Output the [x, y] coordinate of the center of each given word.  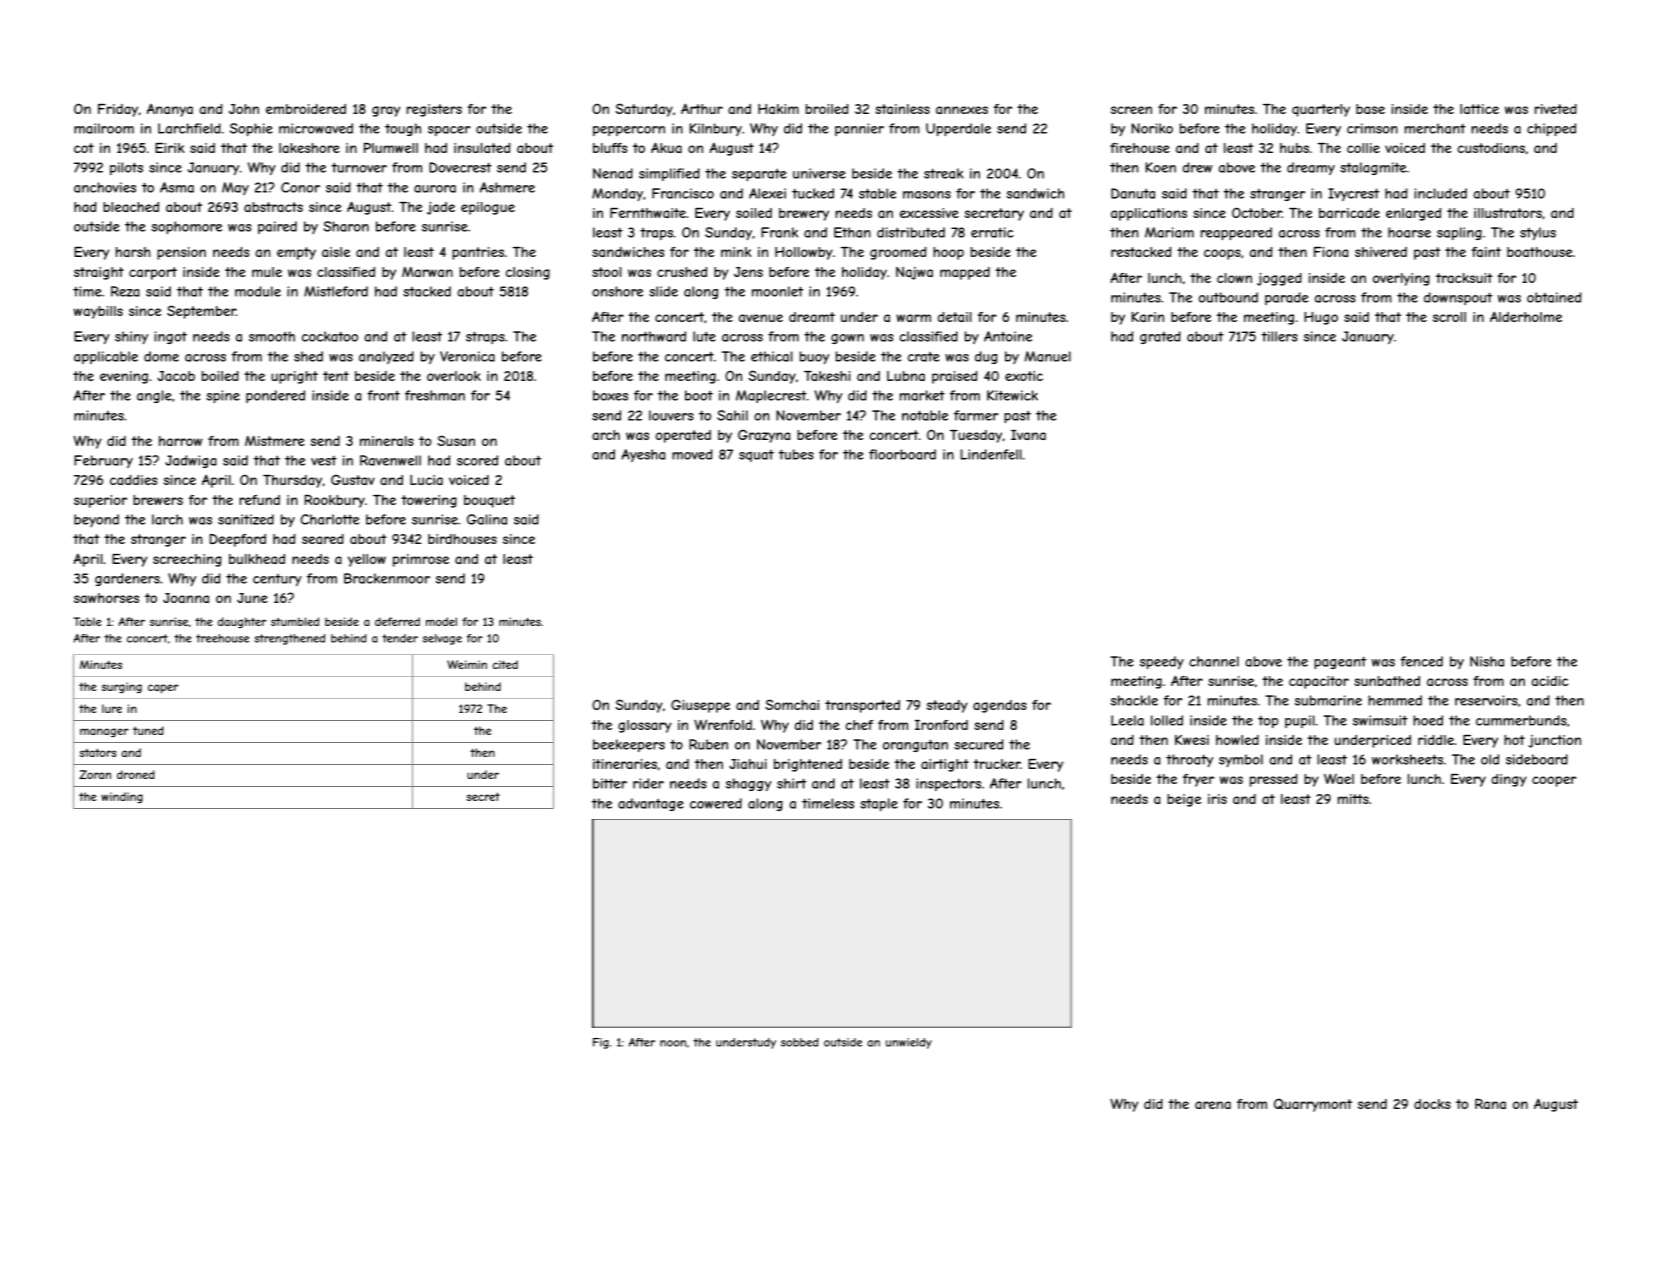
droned [136, 774]
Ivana [1028, 435]
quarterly [1321, 110]
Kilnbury [716, 129]
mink [736, 252]
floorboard [902, 454]
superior [100, 501]
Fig [601, 1043]
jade [441, 208]
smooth [272, 336]
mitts [1353, 799]
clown [1234, 278]
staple [879, 804]
